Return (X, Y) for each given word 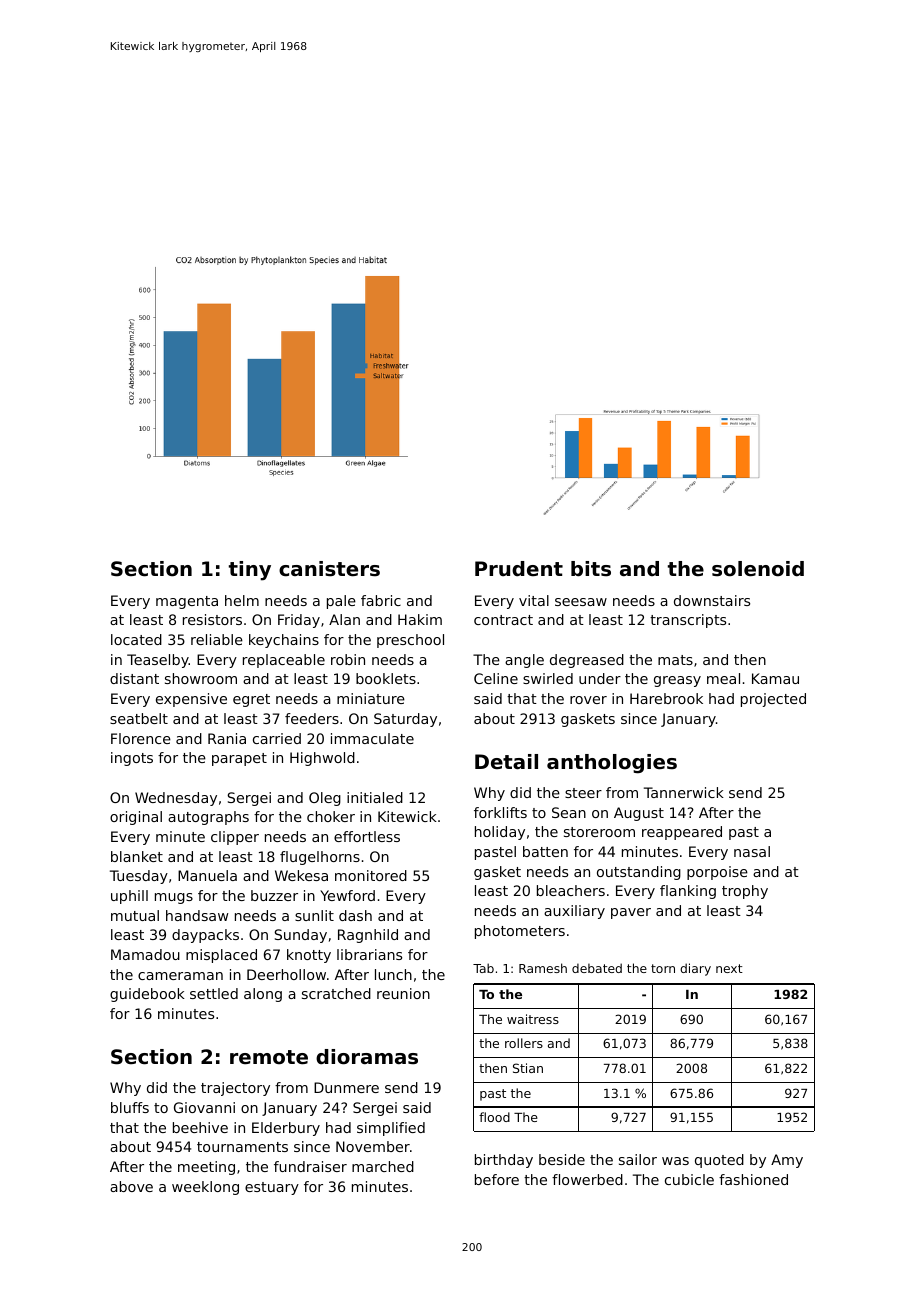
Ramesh (543, 968)
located (136, 639)
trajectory (235, 1089)
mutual (135, 915)
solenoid (758, 569)
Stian (528, 1068)
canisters (329, 569)
